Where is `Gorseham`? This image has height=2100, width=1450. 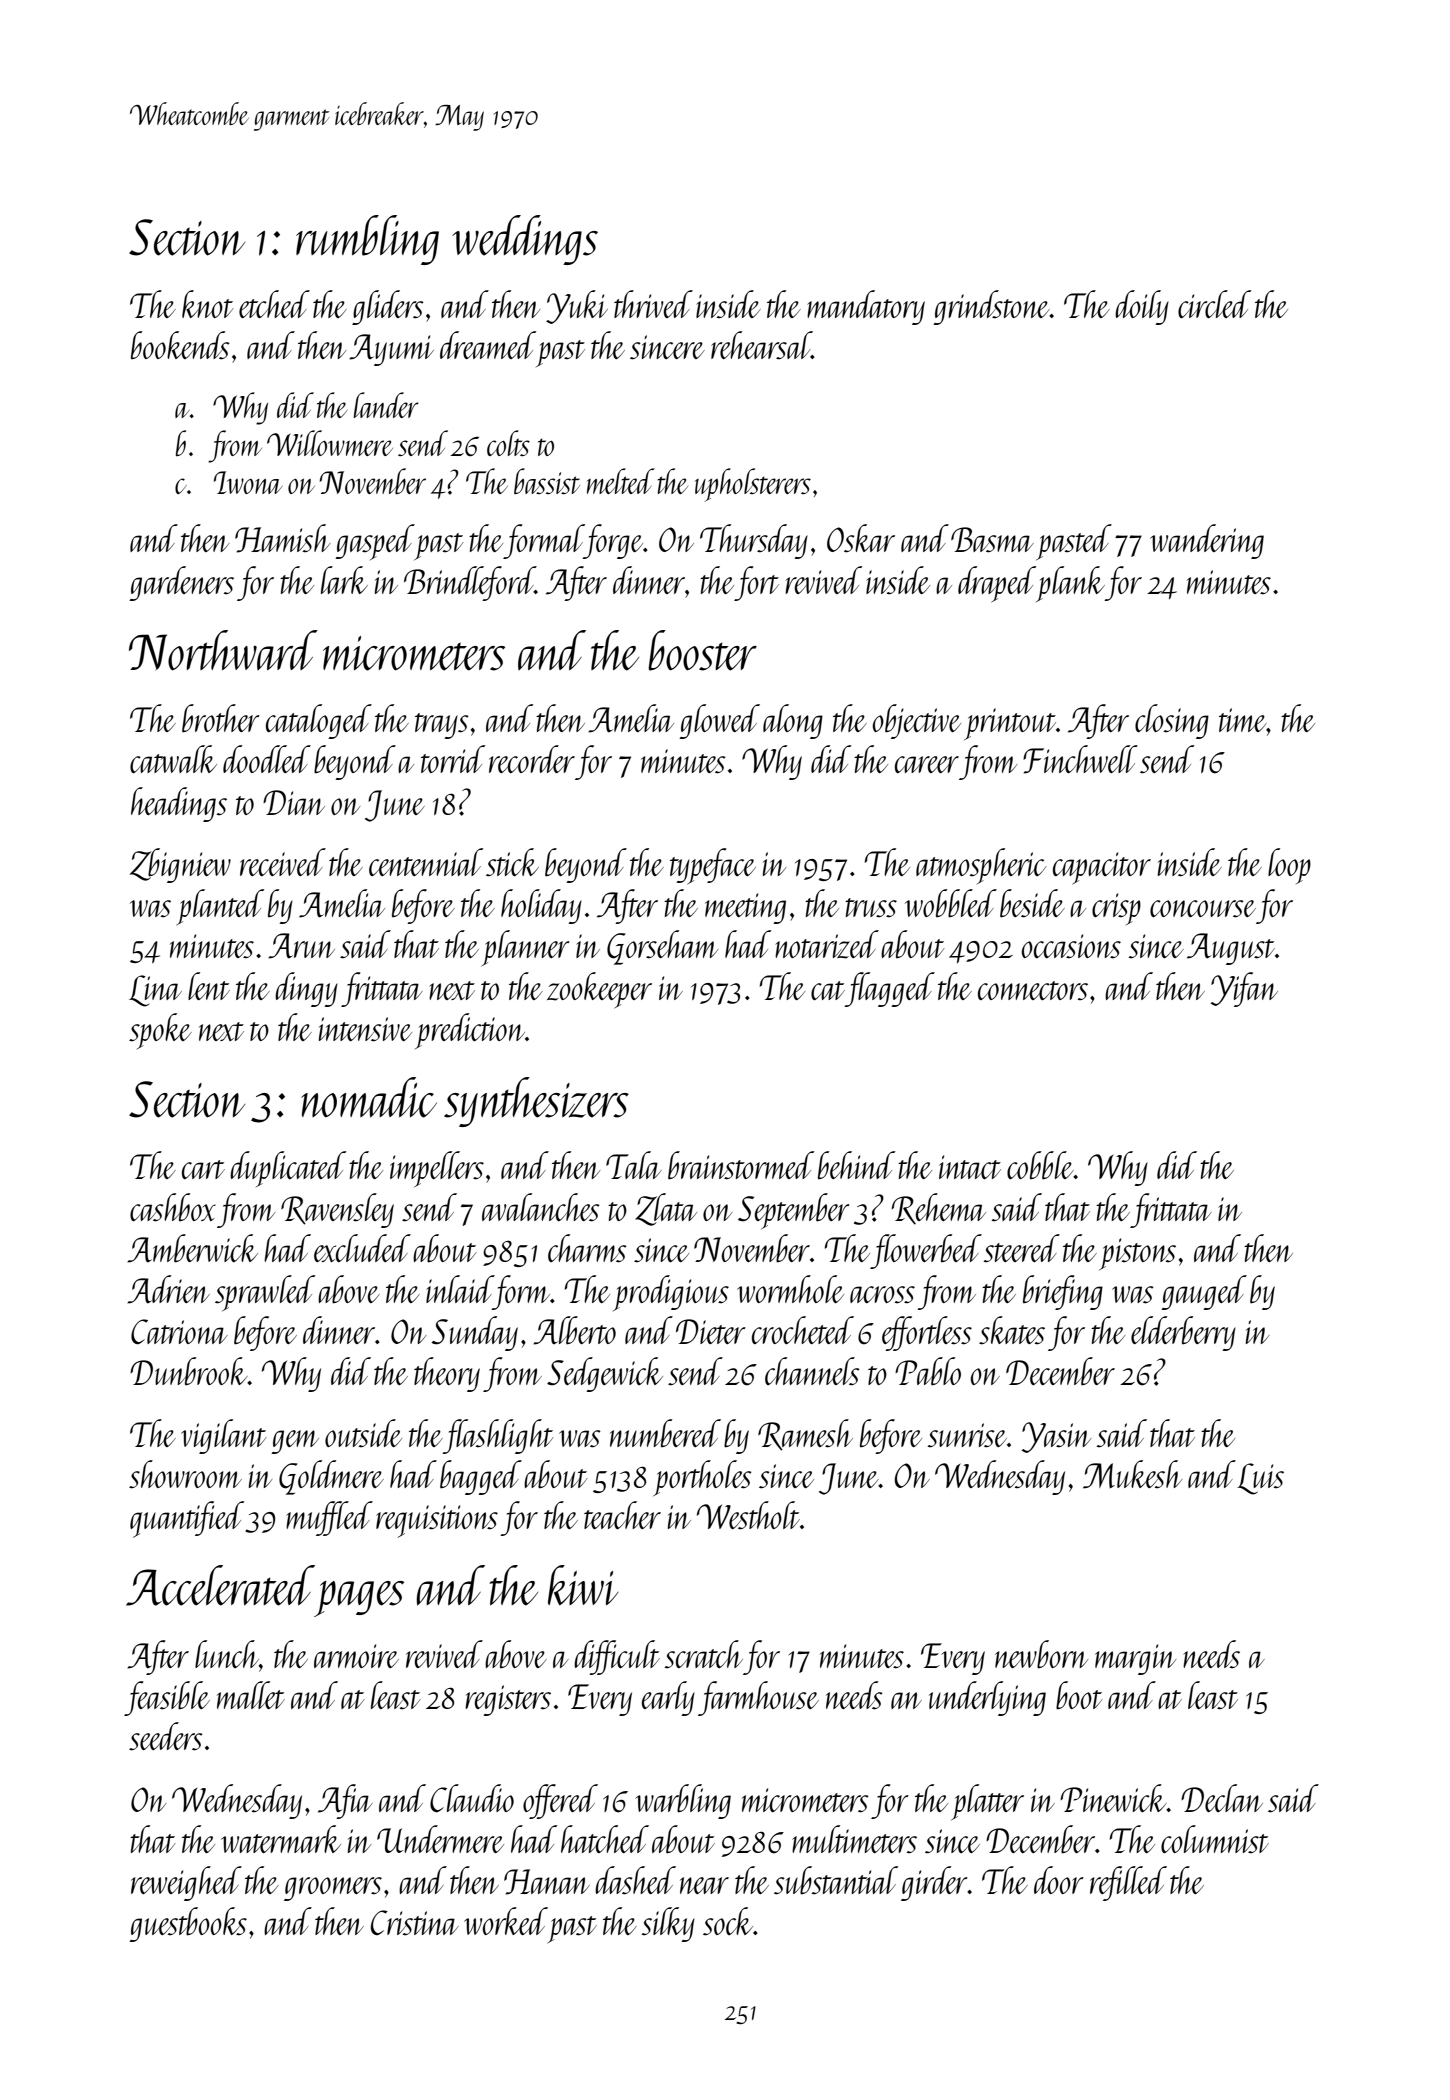 Gorseham is located at coordinates (662, 947).
